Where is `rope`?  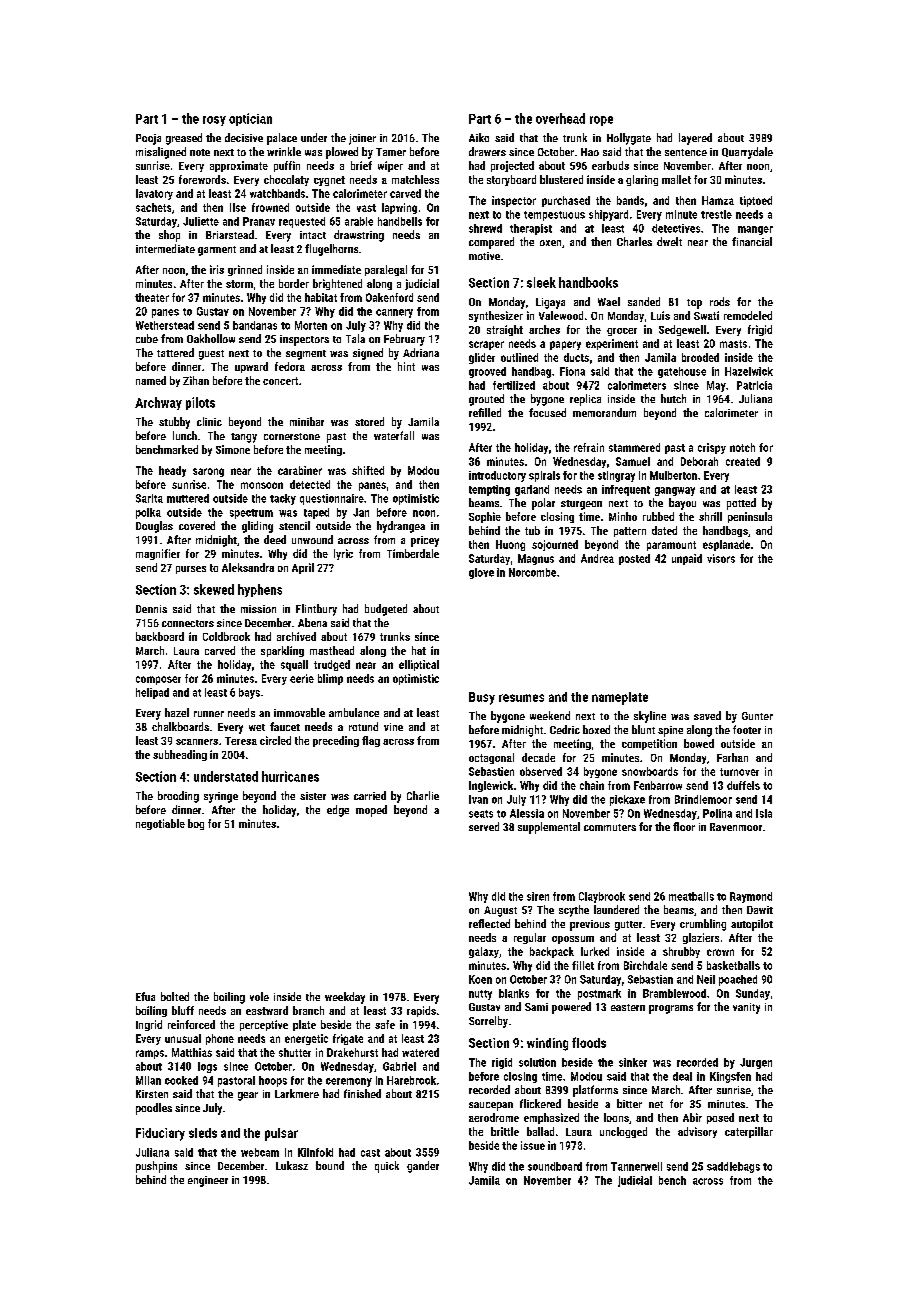 rope is located at coordinates (601, 121).
